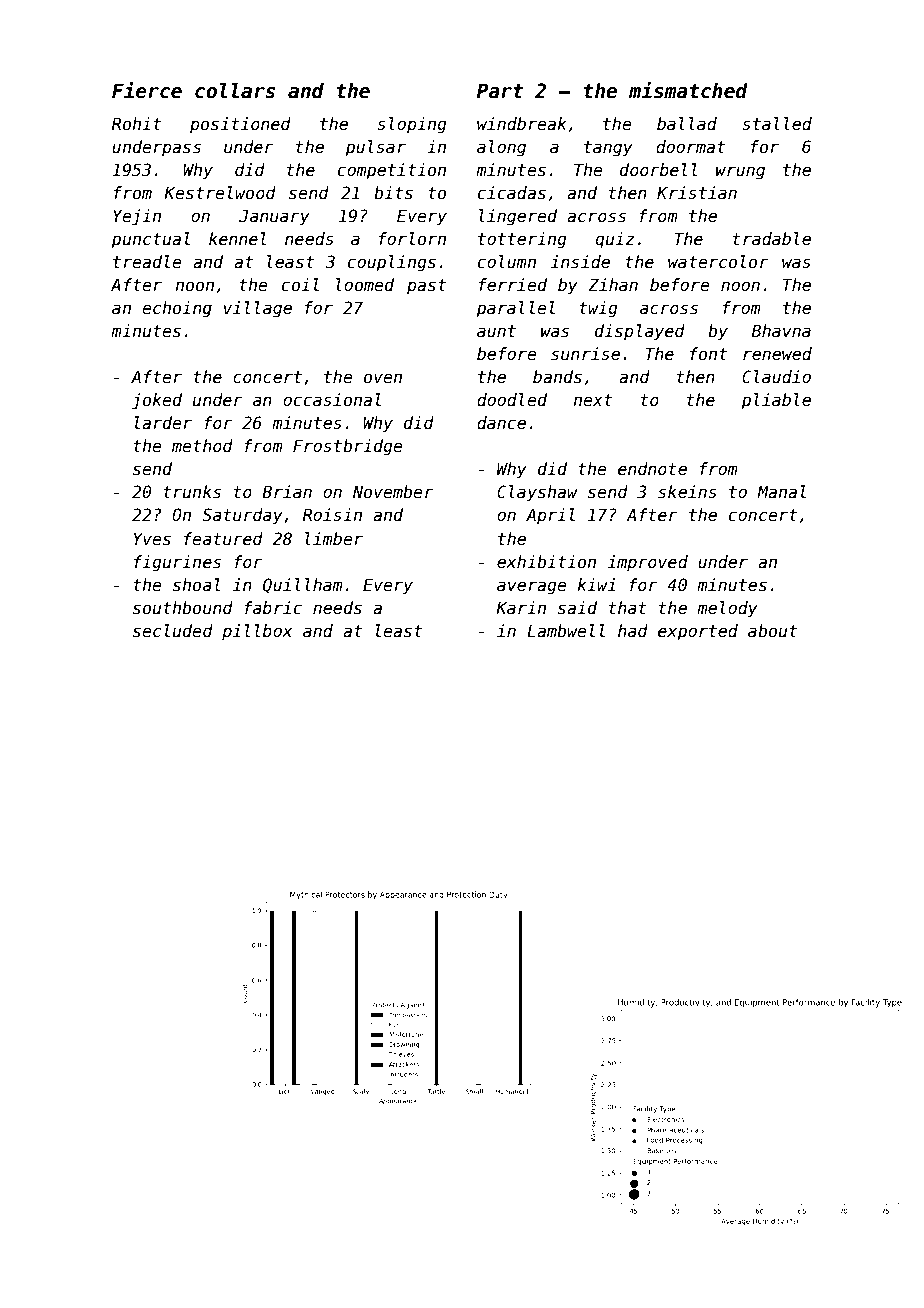 The image size is (924, 1308). Describe the element at coordinates (147, 90) in the image. I see `Fierce` at that location.
